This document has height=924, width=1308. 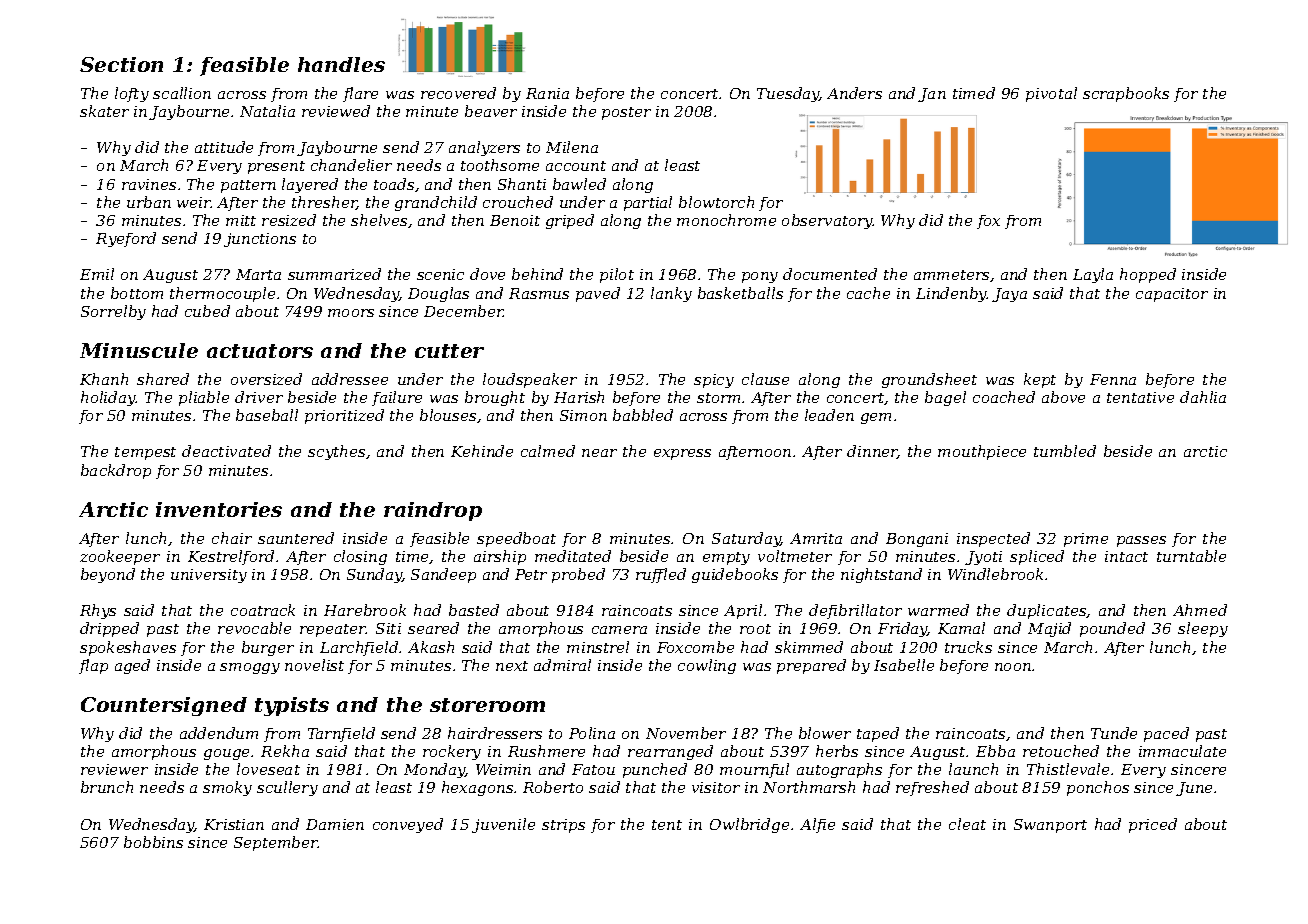 I want to click on documented, so click(x=830, y=274).
